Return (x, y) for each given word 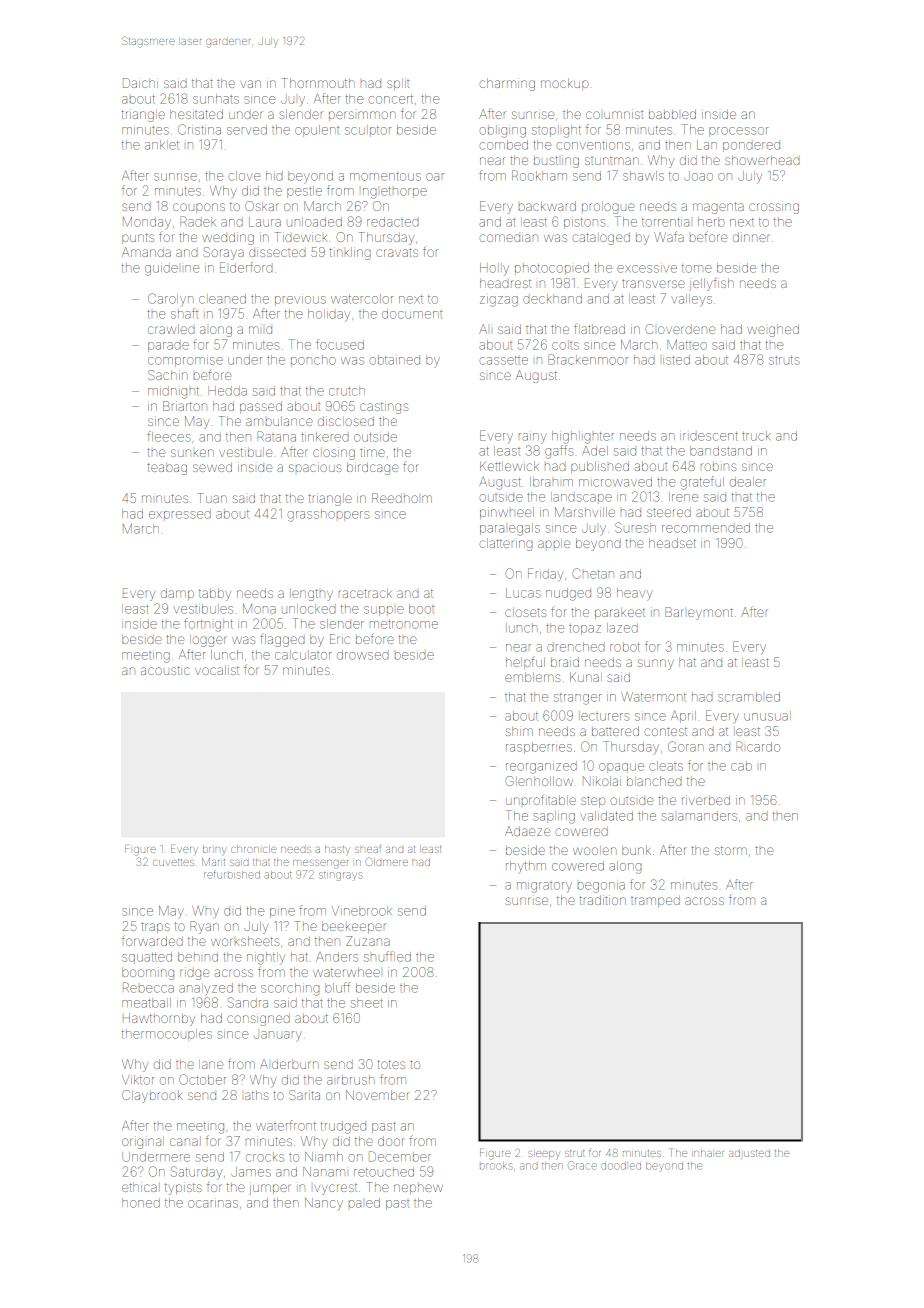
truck (756, 436)
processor (739, 132)
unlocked (309, 609)
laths (257, 1095)
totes (391, 1064)
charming (507, 84)
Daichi (140, 83)
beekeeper (354, 927)
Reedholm (402, 498)
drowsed (363, 655)
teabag (167, 468)
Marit (213, 862)
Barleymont (699, 613)
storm (731, 850)
